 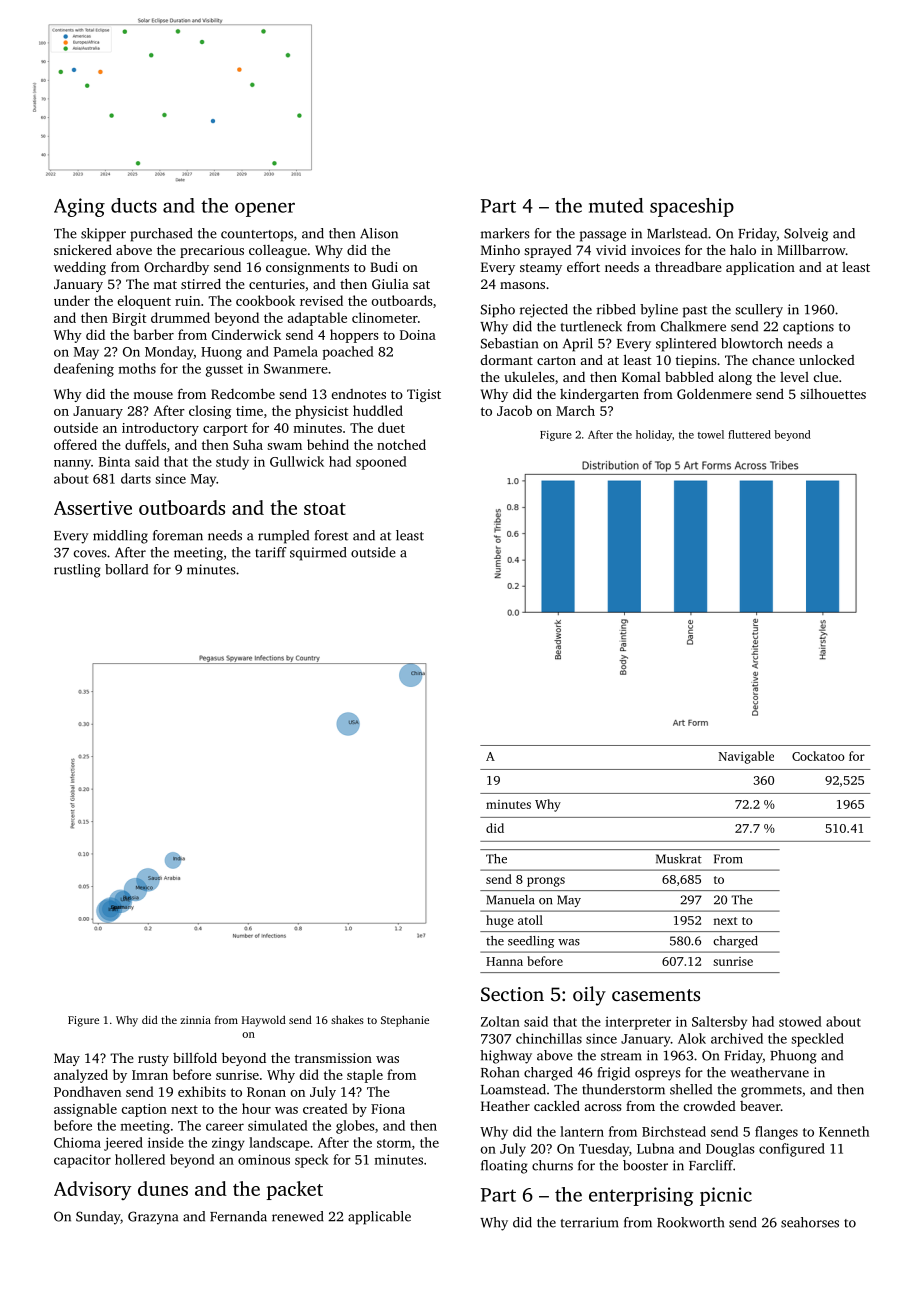 What do you see at coordinates (77, 1142) in the page?
I see `Chioma` at bounding box center [77, 1142].
